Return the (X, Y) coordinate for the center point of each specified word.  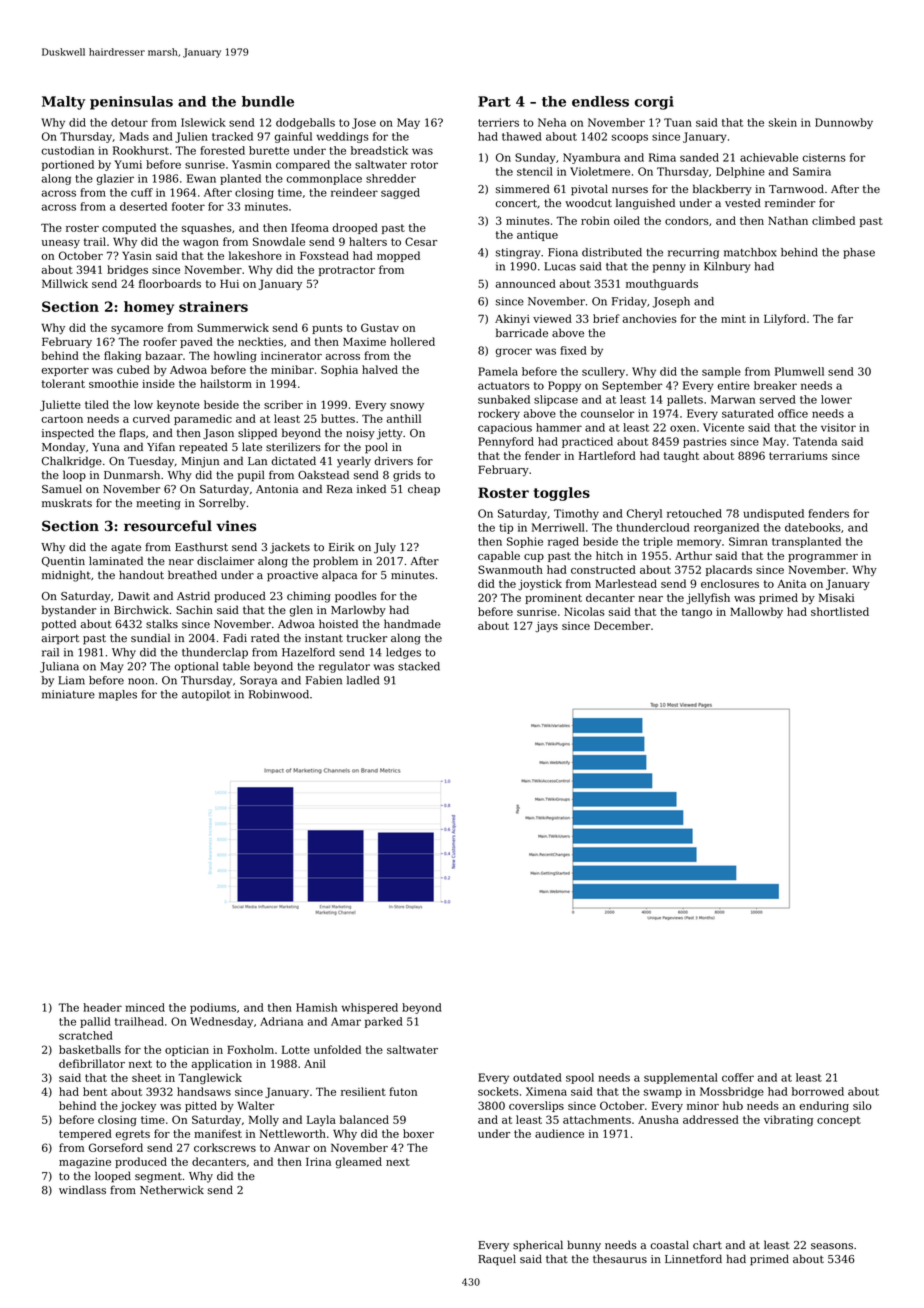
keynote (178, 405)
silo (862, 1105)
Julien (191, 137)
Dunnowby (844, 123)
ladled (363, 680)
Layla (321, 1120)
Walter (255, 1105)
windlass (82, 1189)
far (845, 318)
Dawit (134, 596)
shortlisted (840, 611)
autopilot (206, 695)
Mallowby (756, 612)
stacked (419, 666)
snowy (407, 407)
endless (600, 101)
